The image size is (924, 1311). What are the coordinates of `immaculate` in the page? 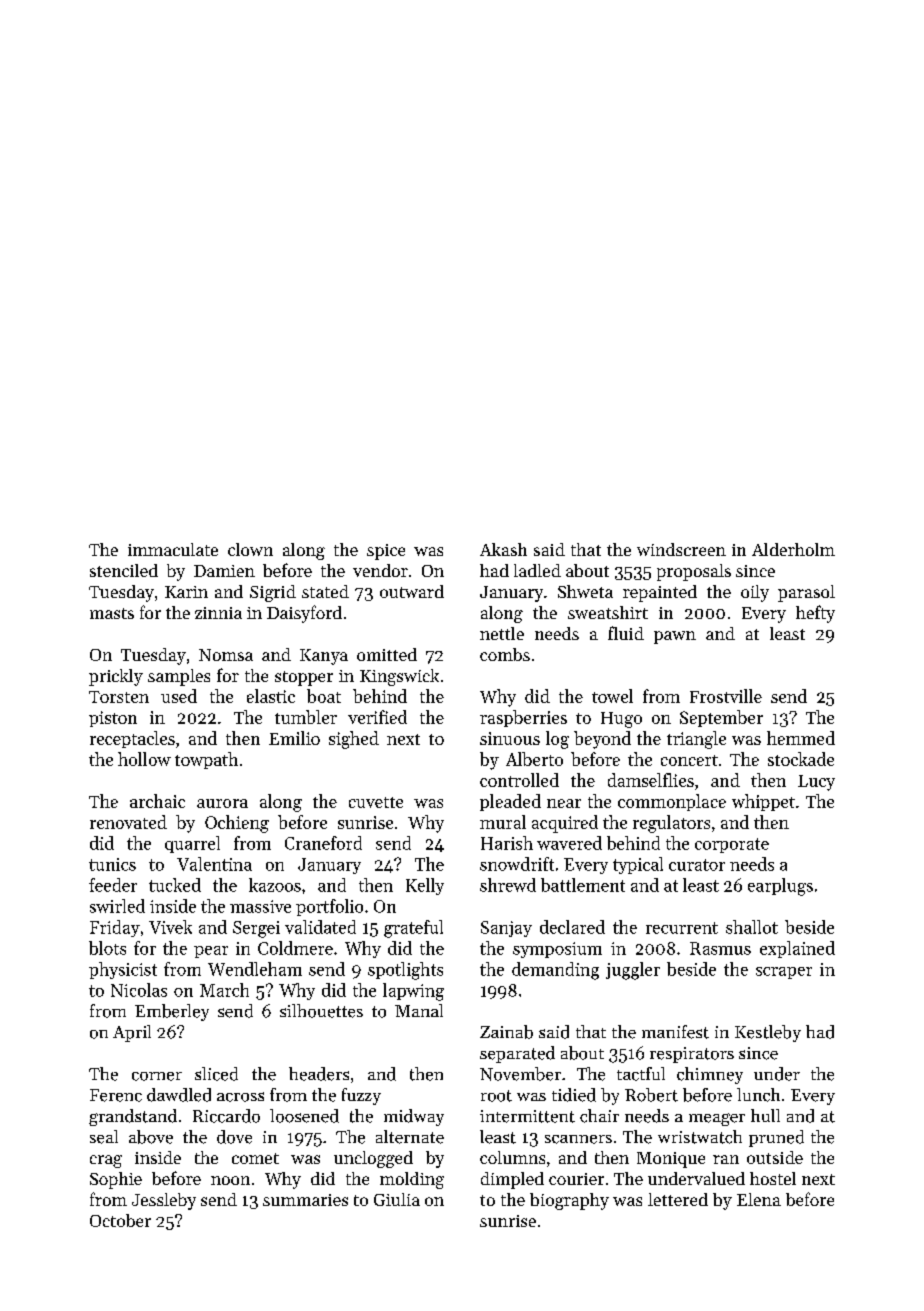 It's located at (173, 549).
